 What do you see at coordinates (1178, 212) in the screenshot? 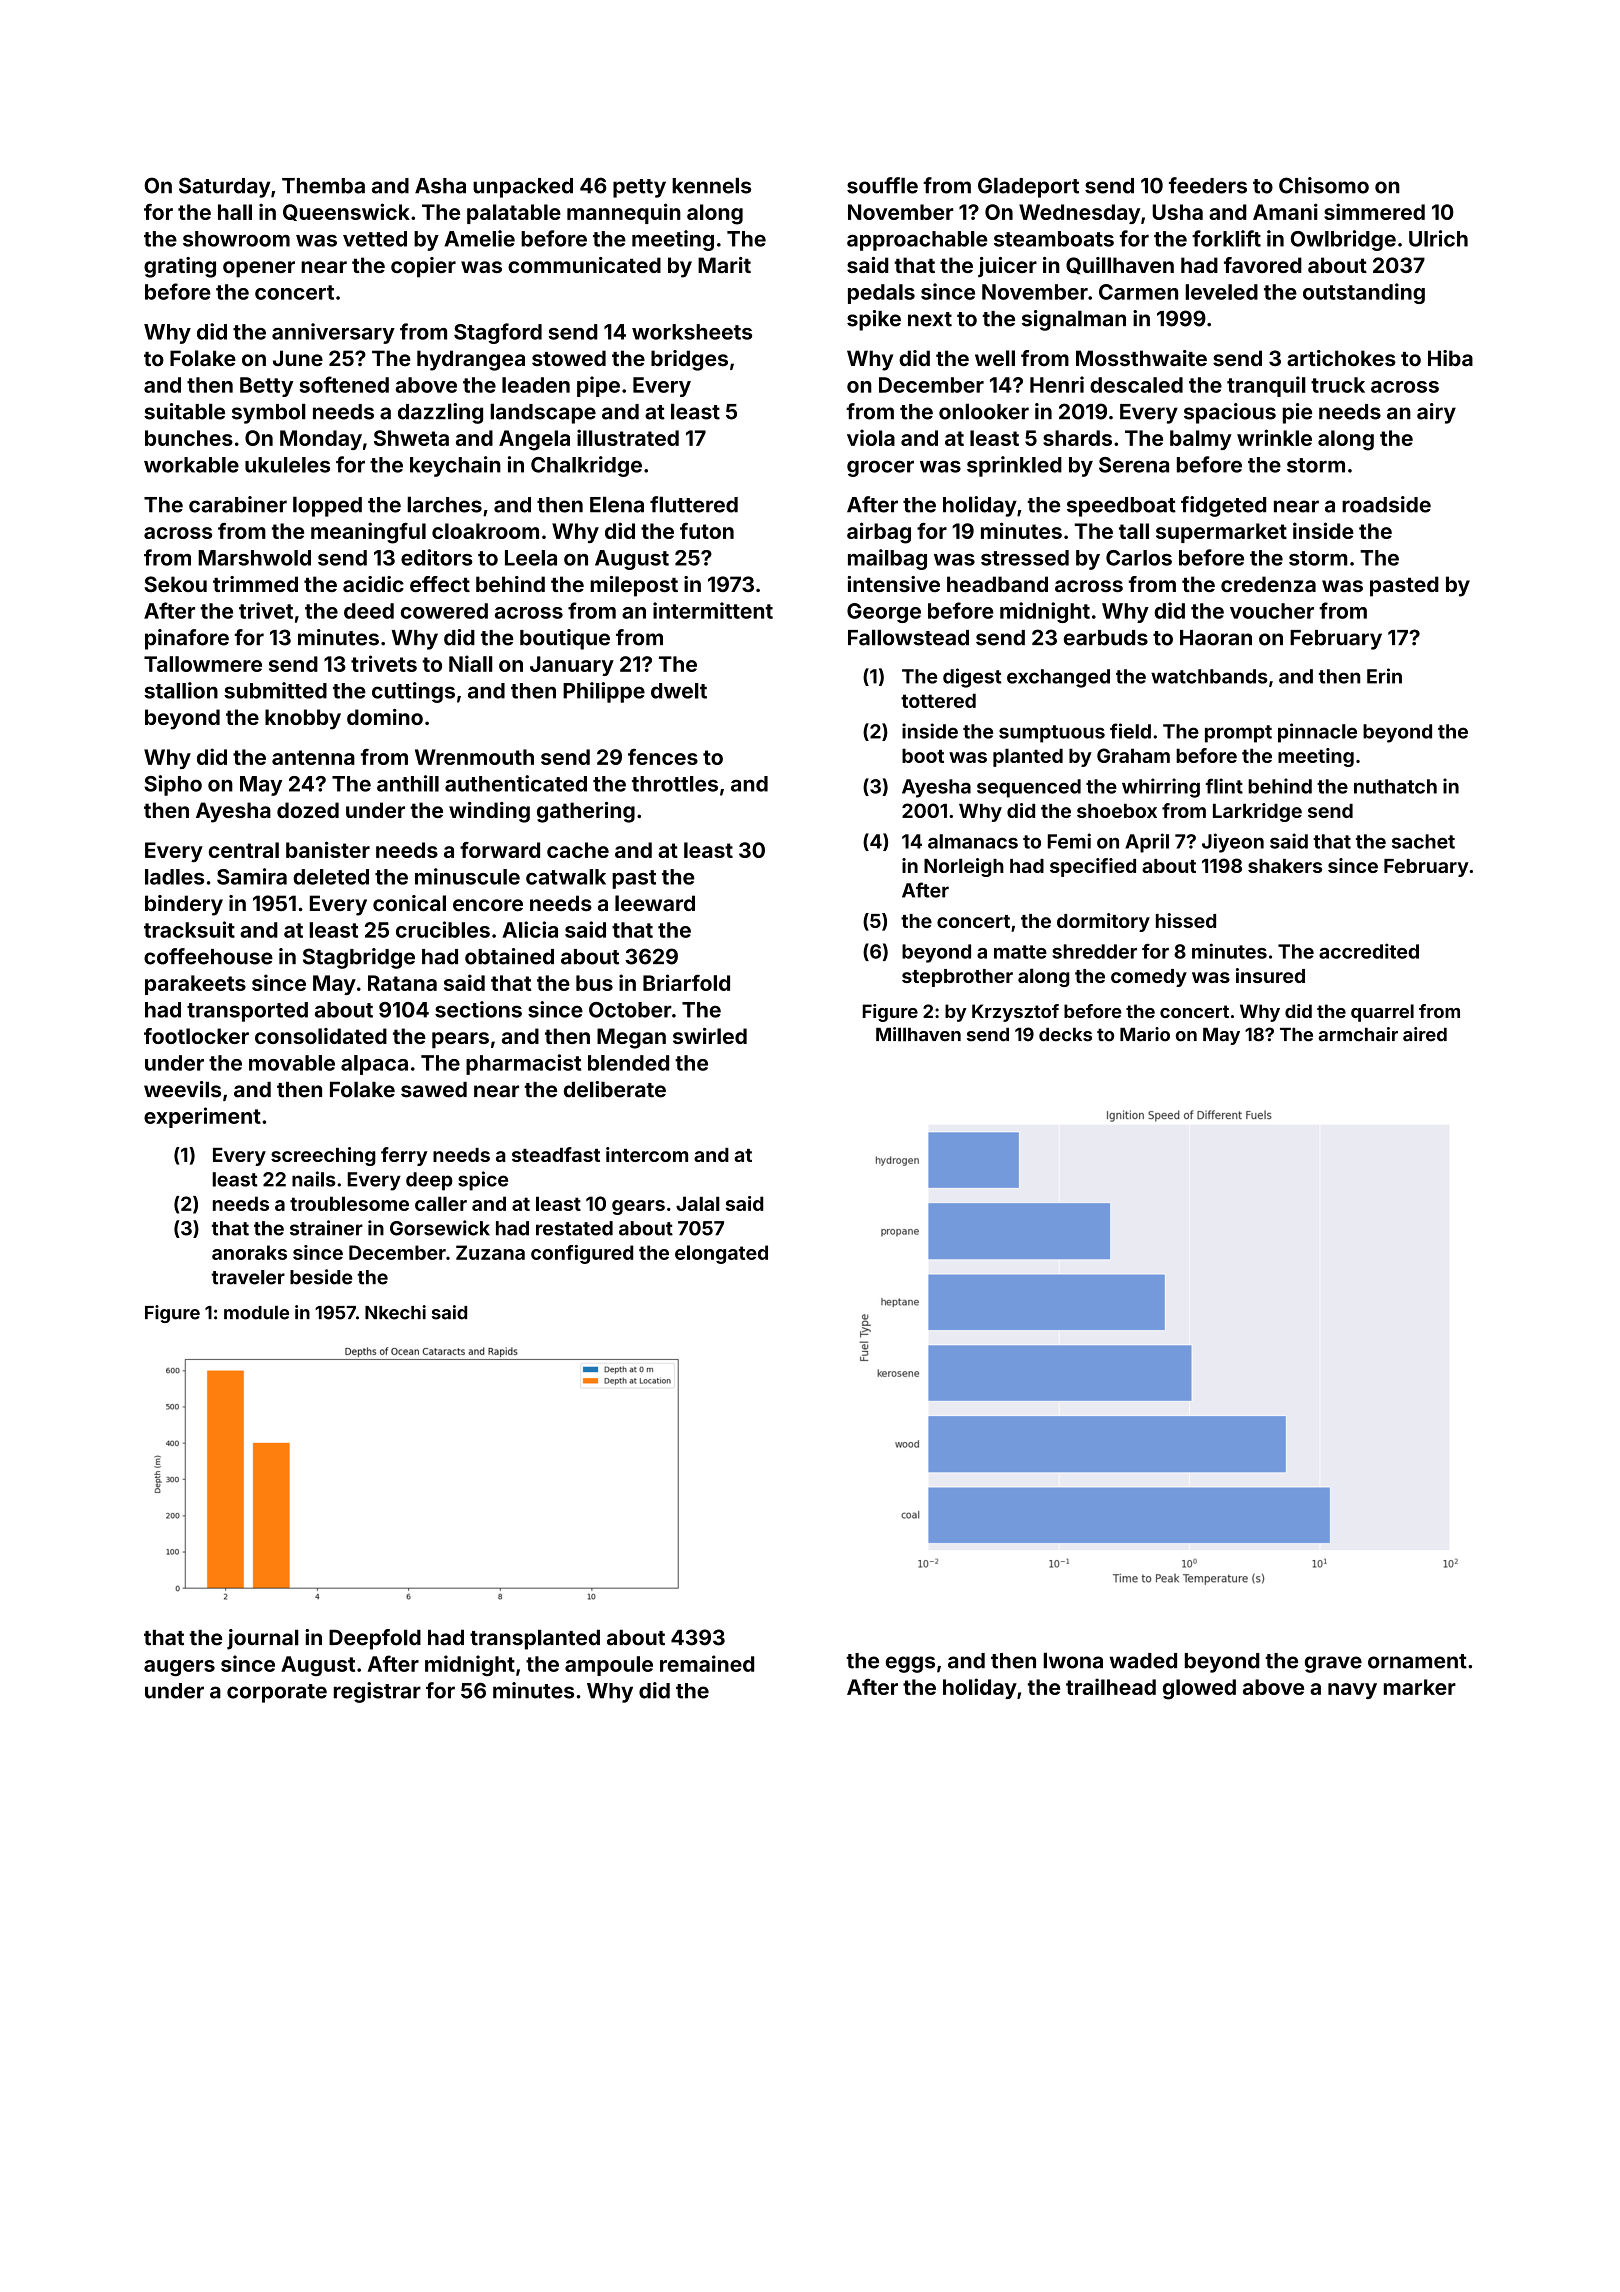
I see `Usha` at bounding box center [1178, 212].
